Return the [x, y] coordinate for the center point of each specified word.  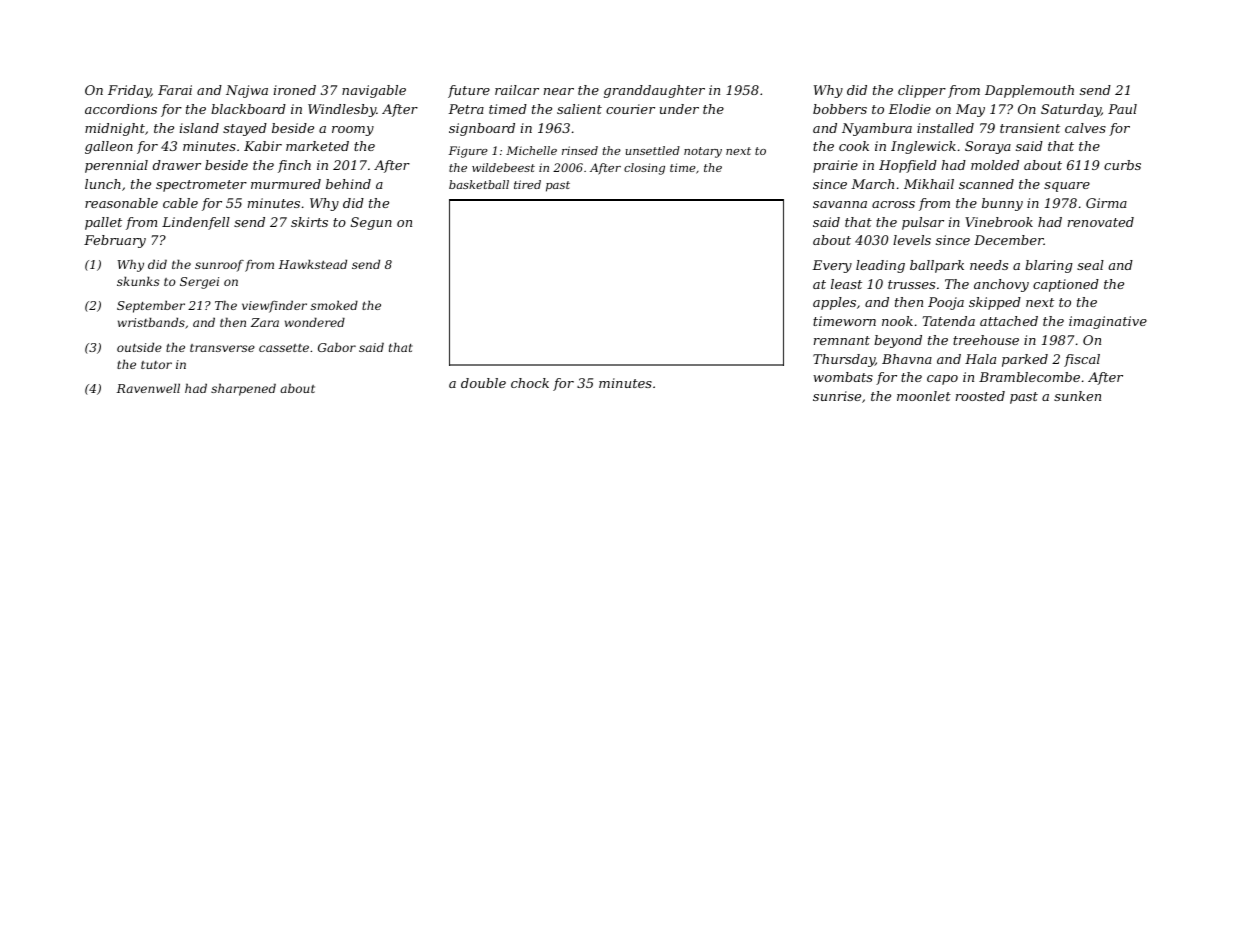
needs [989, 265]
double [483, 383]
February [115, 241]
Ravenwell [148, 388]
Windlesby [342, 110]
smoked [334, 305]
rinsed [580, 150]
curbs [1122, 165]
